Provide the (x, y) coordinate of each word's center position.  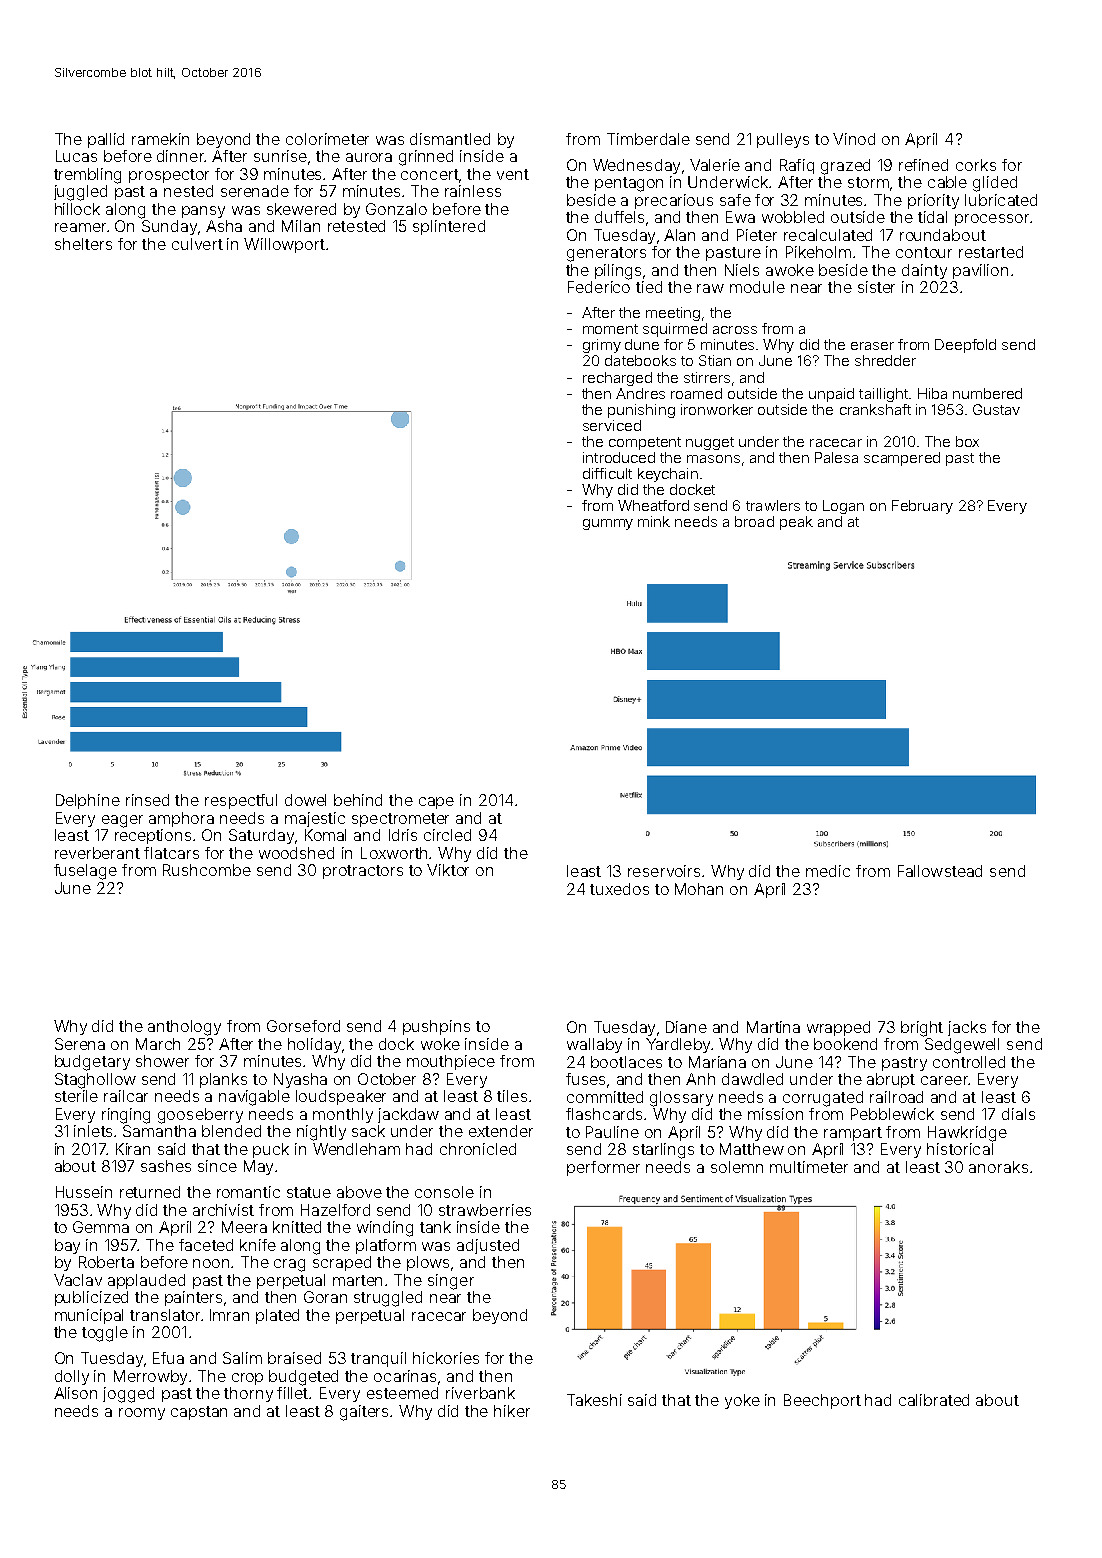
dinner (180, 156)
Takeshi (594, 1400)
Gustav (996, 409)
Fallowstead (940, 871)
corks (976, 165)
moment (610, 329)
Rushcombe (207, 870)
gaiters (365, 1413)
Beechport (822, 1401)
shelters (83, 244)
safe (735, 200)
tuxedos (619, 889)
